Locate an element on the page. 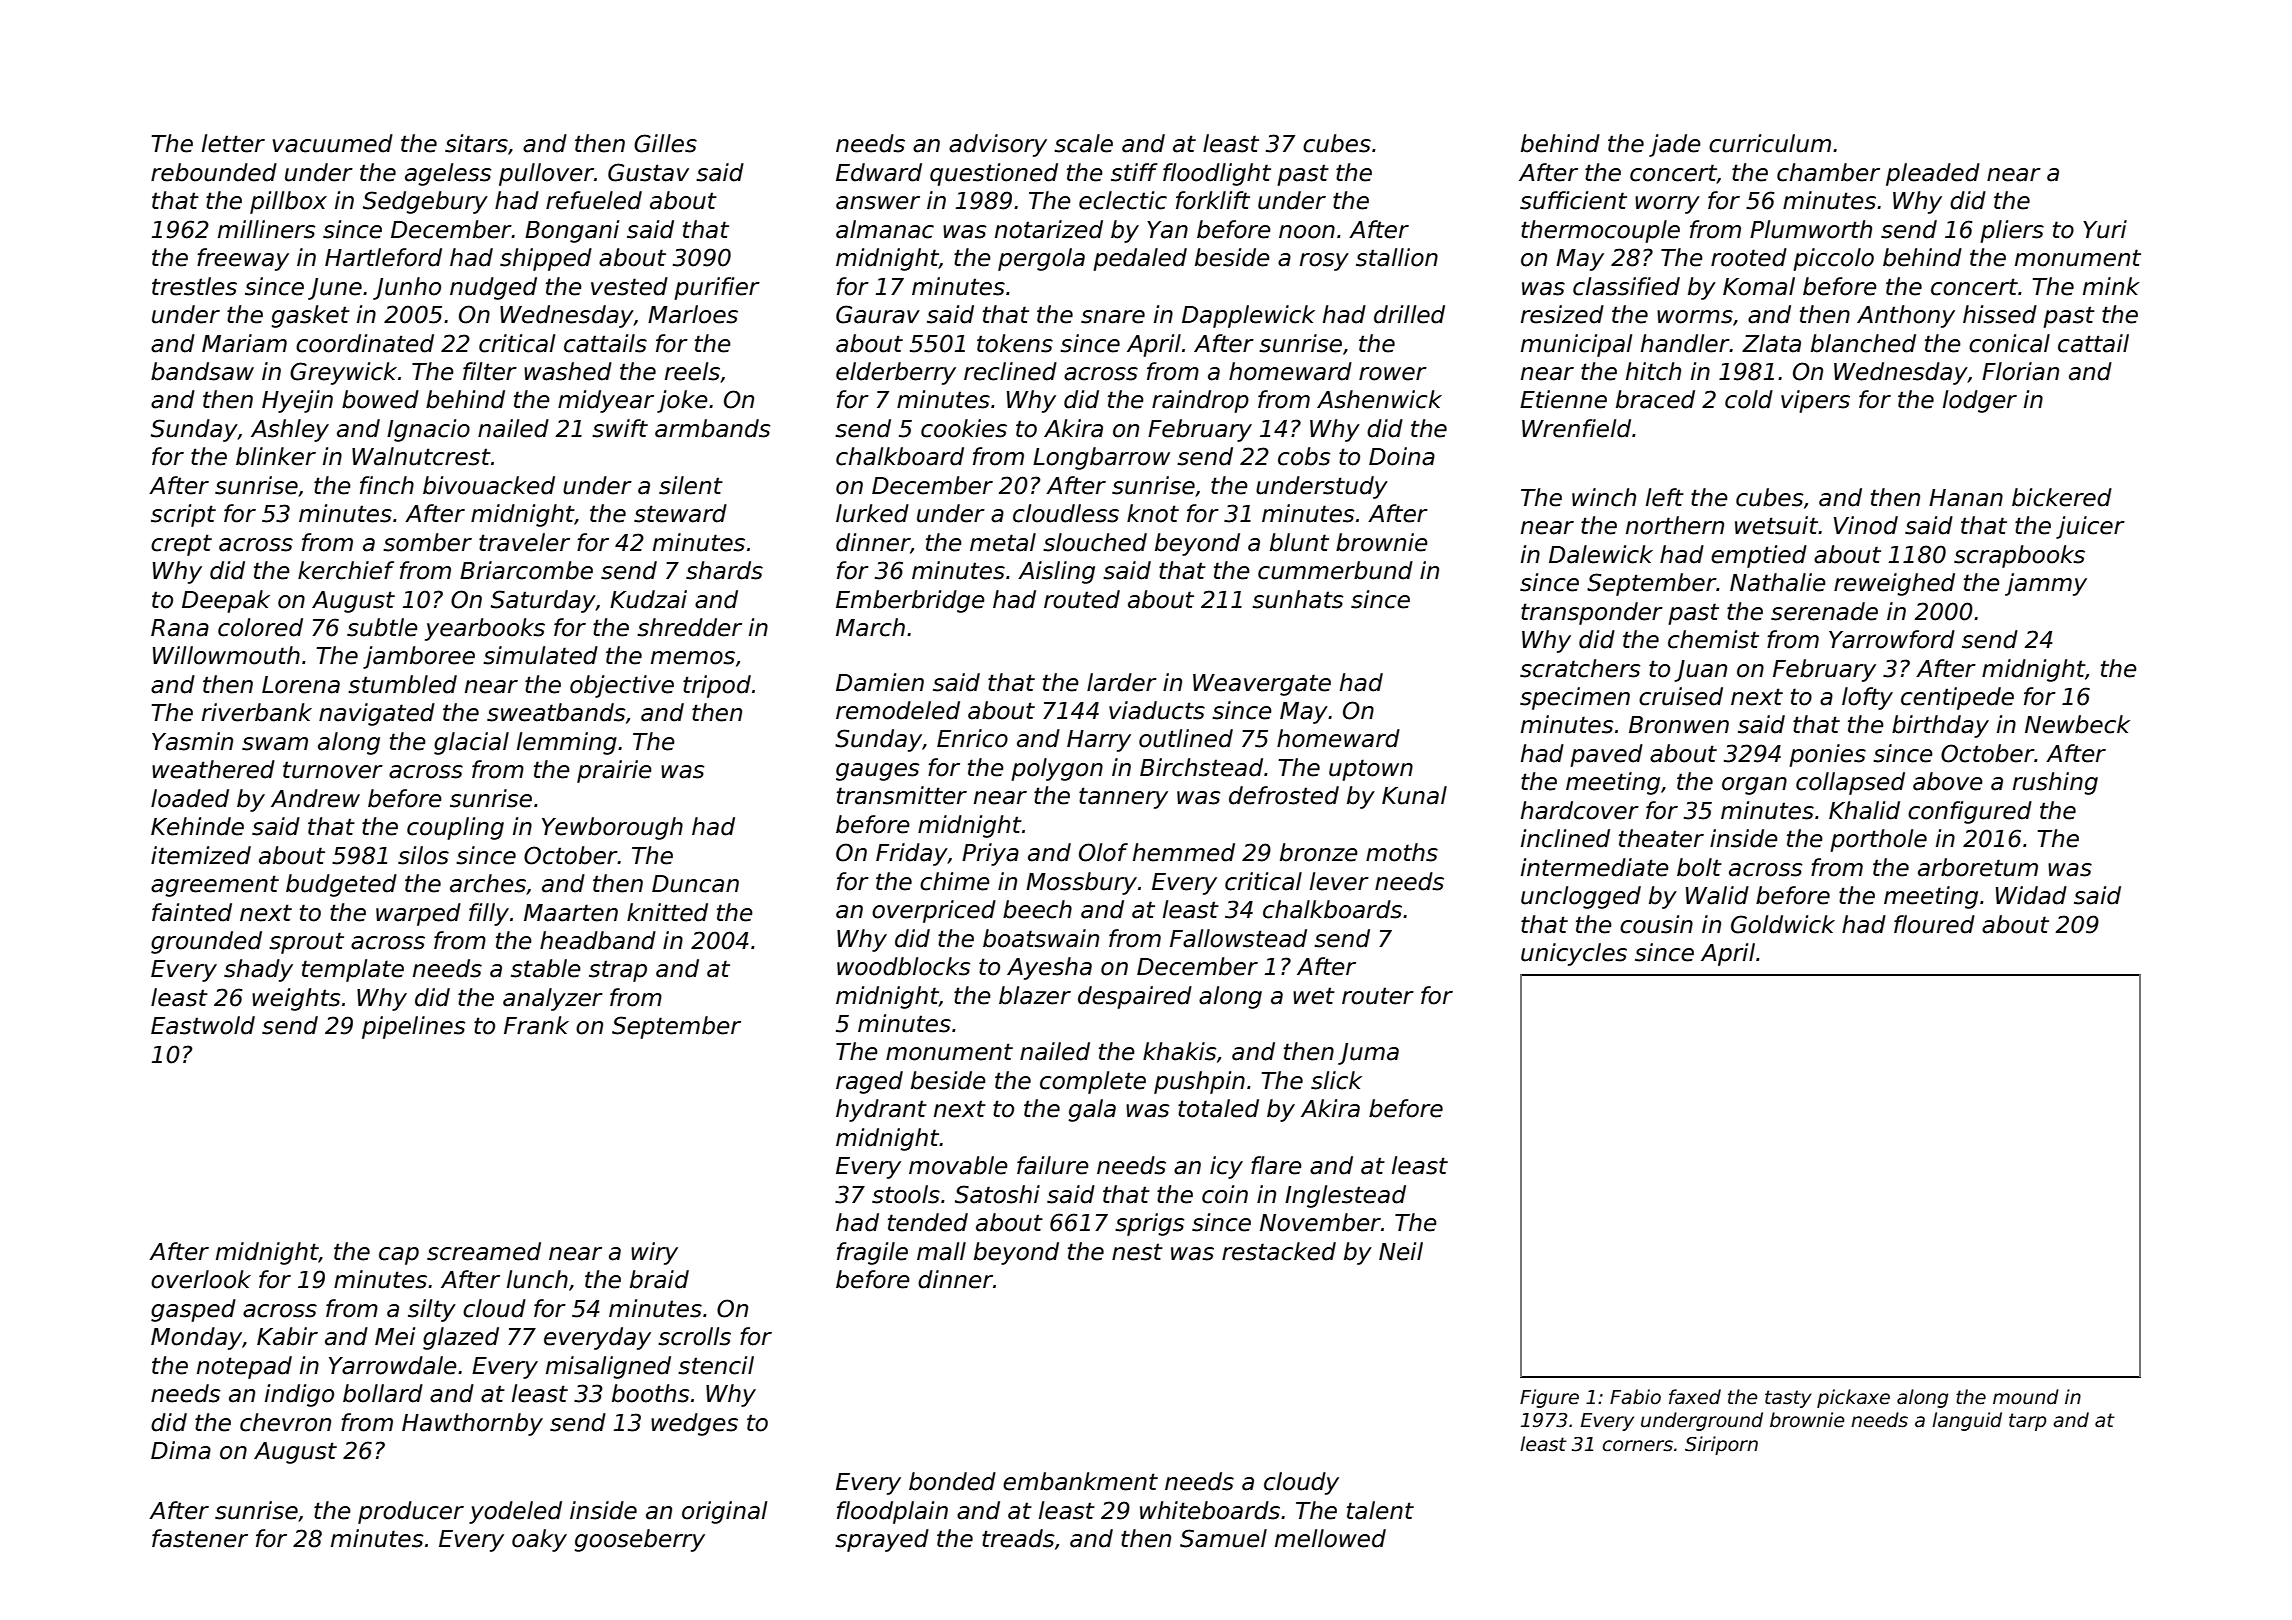 The image size is (2292, 1620). mellowed is located at coordinates (1330, 1538).
